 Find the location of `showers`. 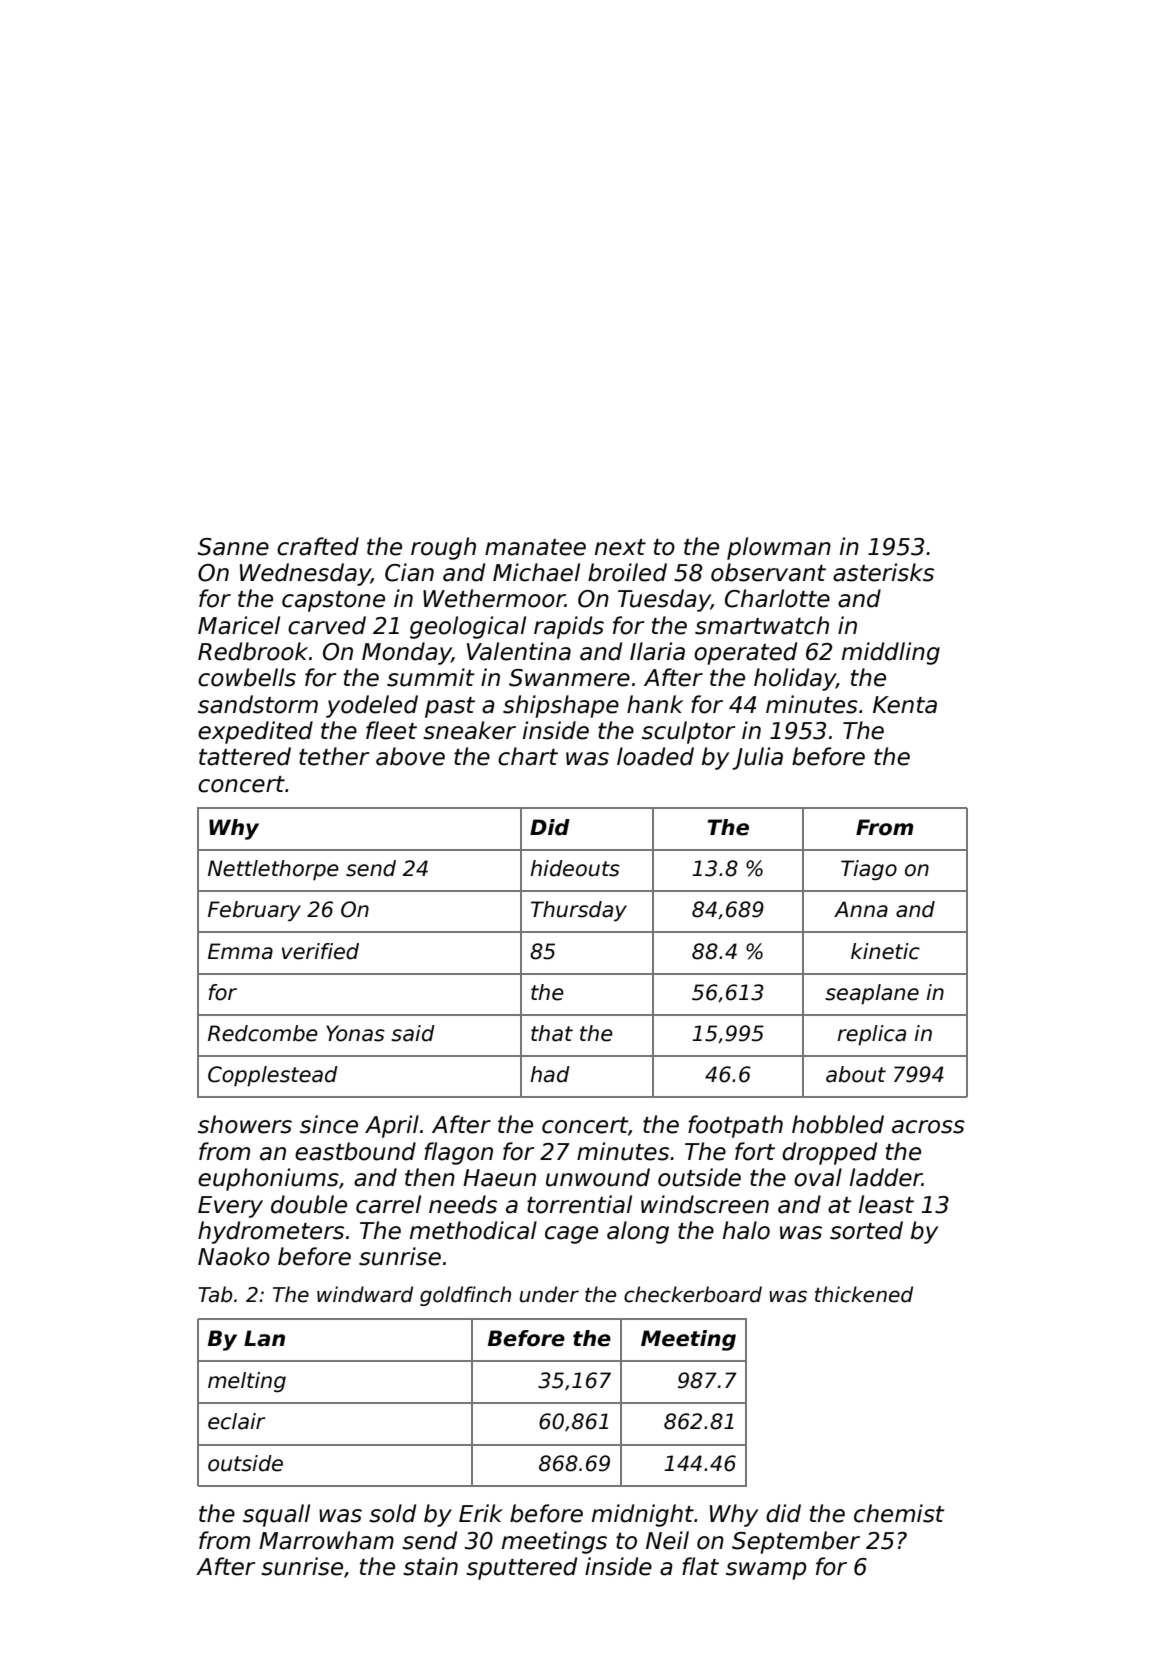

showers is located at coordinates (245, 1124).
